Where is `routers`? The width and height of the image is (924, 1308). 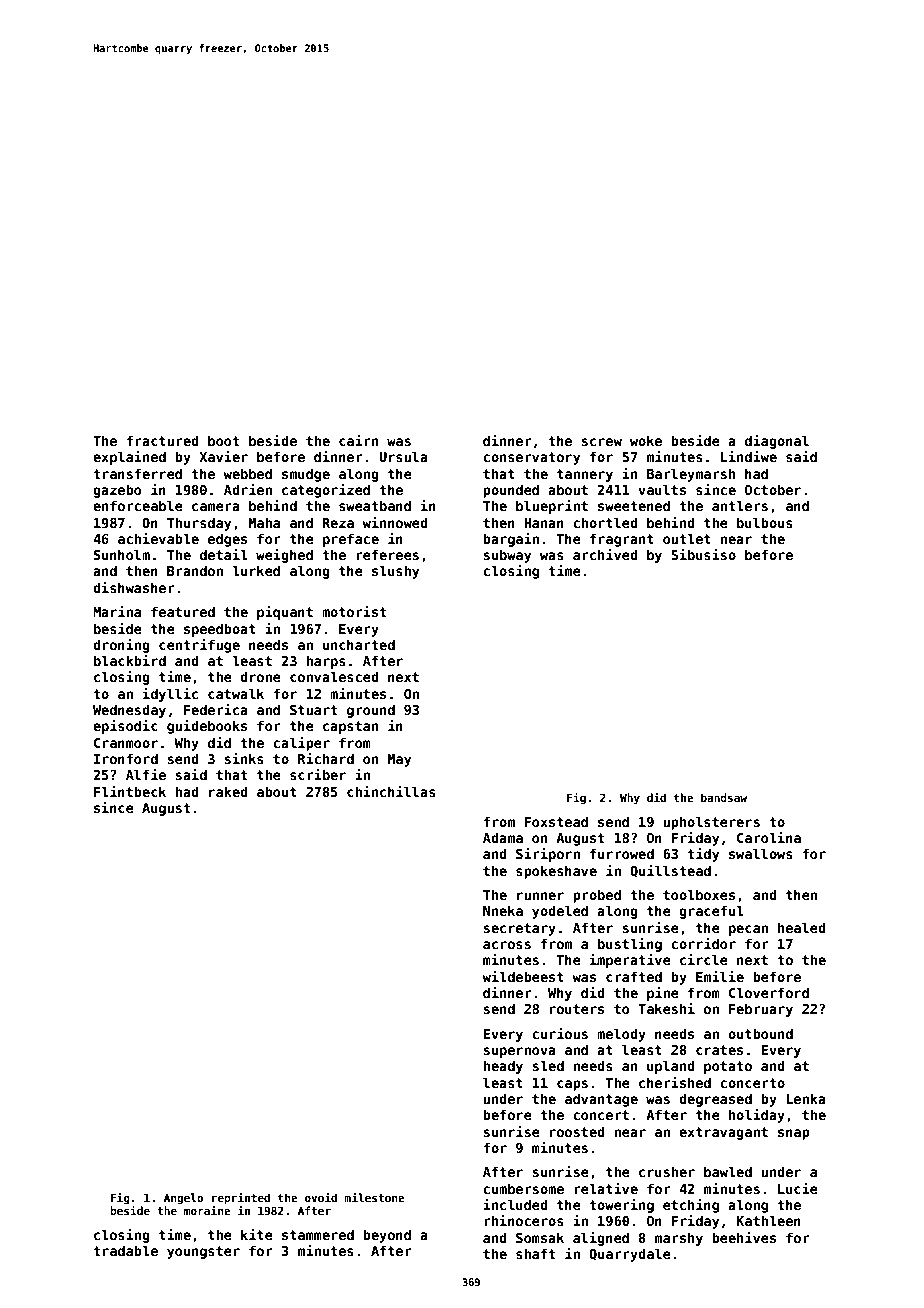 routers is located at coordinates (577, 1009).
